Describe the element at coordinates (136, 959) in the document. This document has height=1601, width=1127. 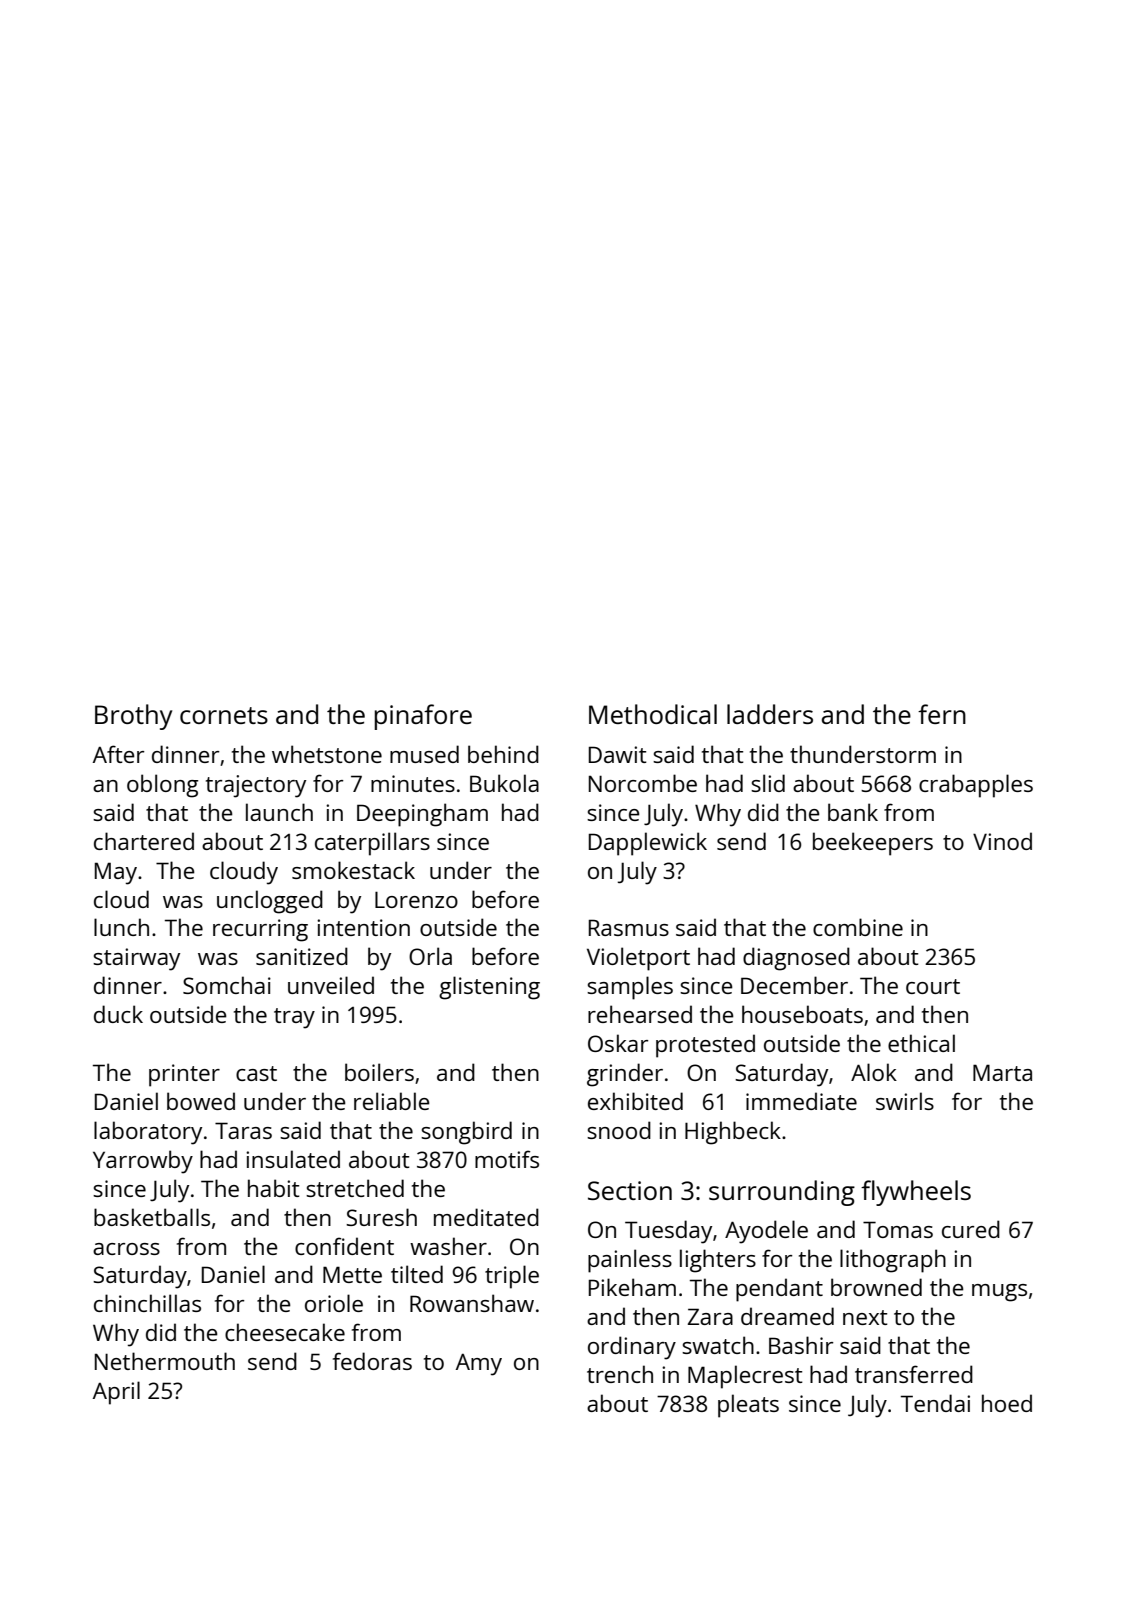
I see `stairway` at that location.
